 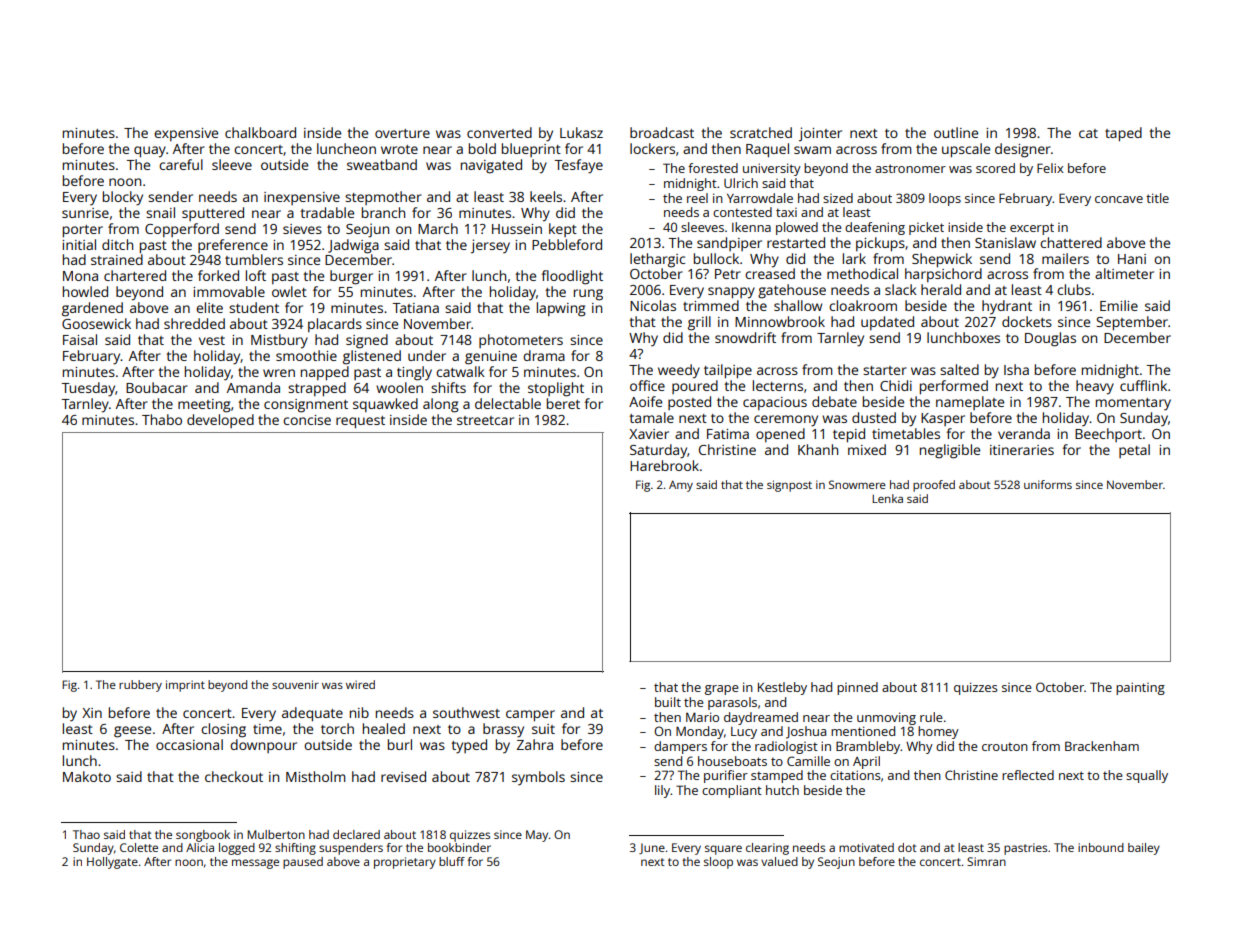 What do you see at coordinates (353, 246) in the image?
I see `Jadwiga` at bounding box center [353, 246].
